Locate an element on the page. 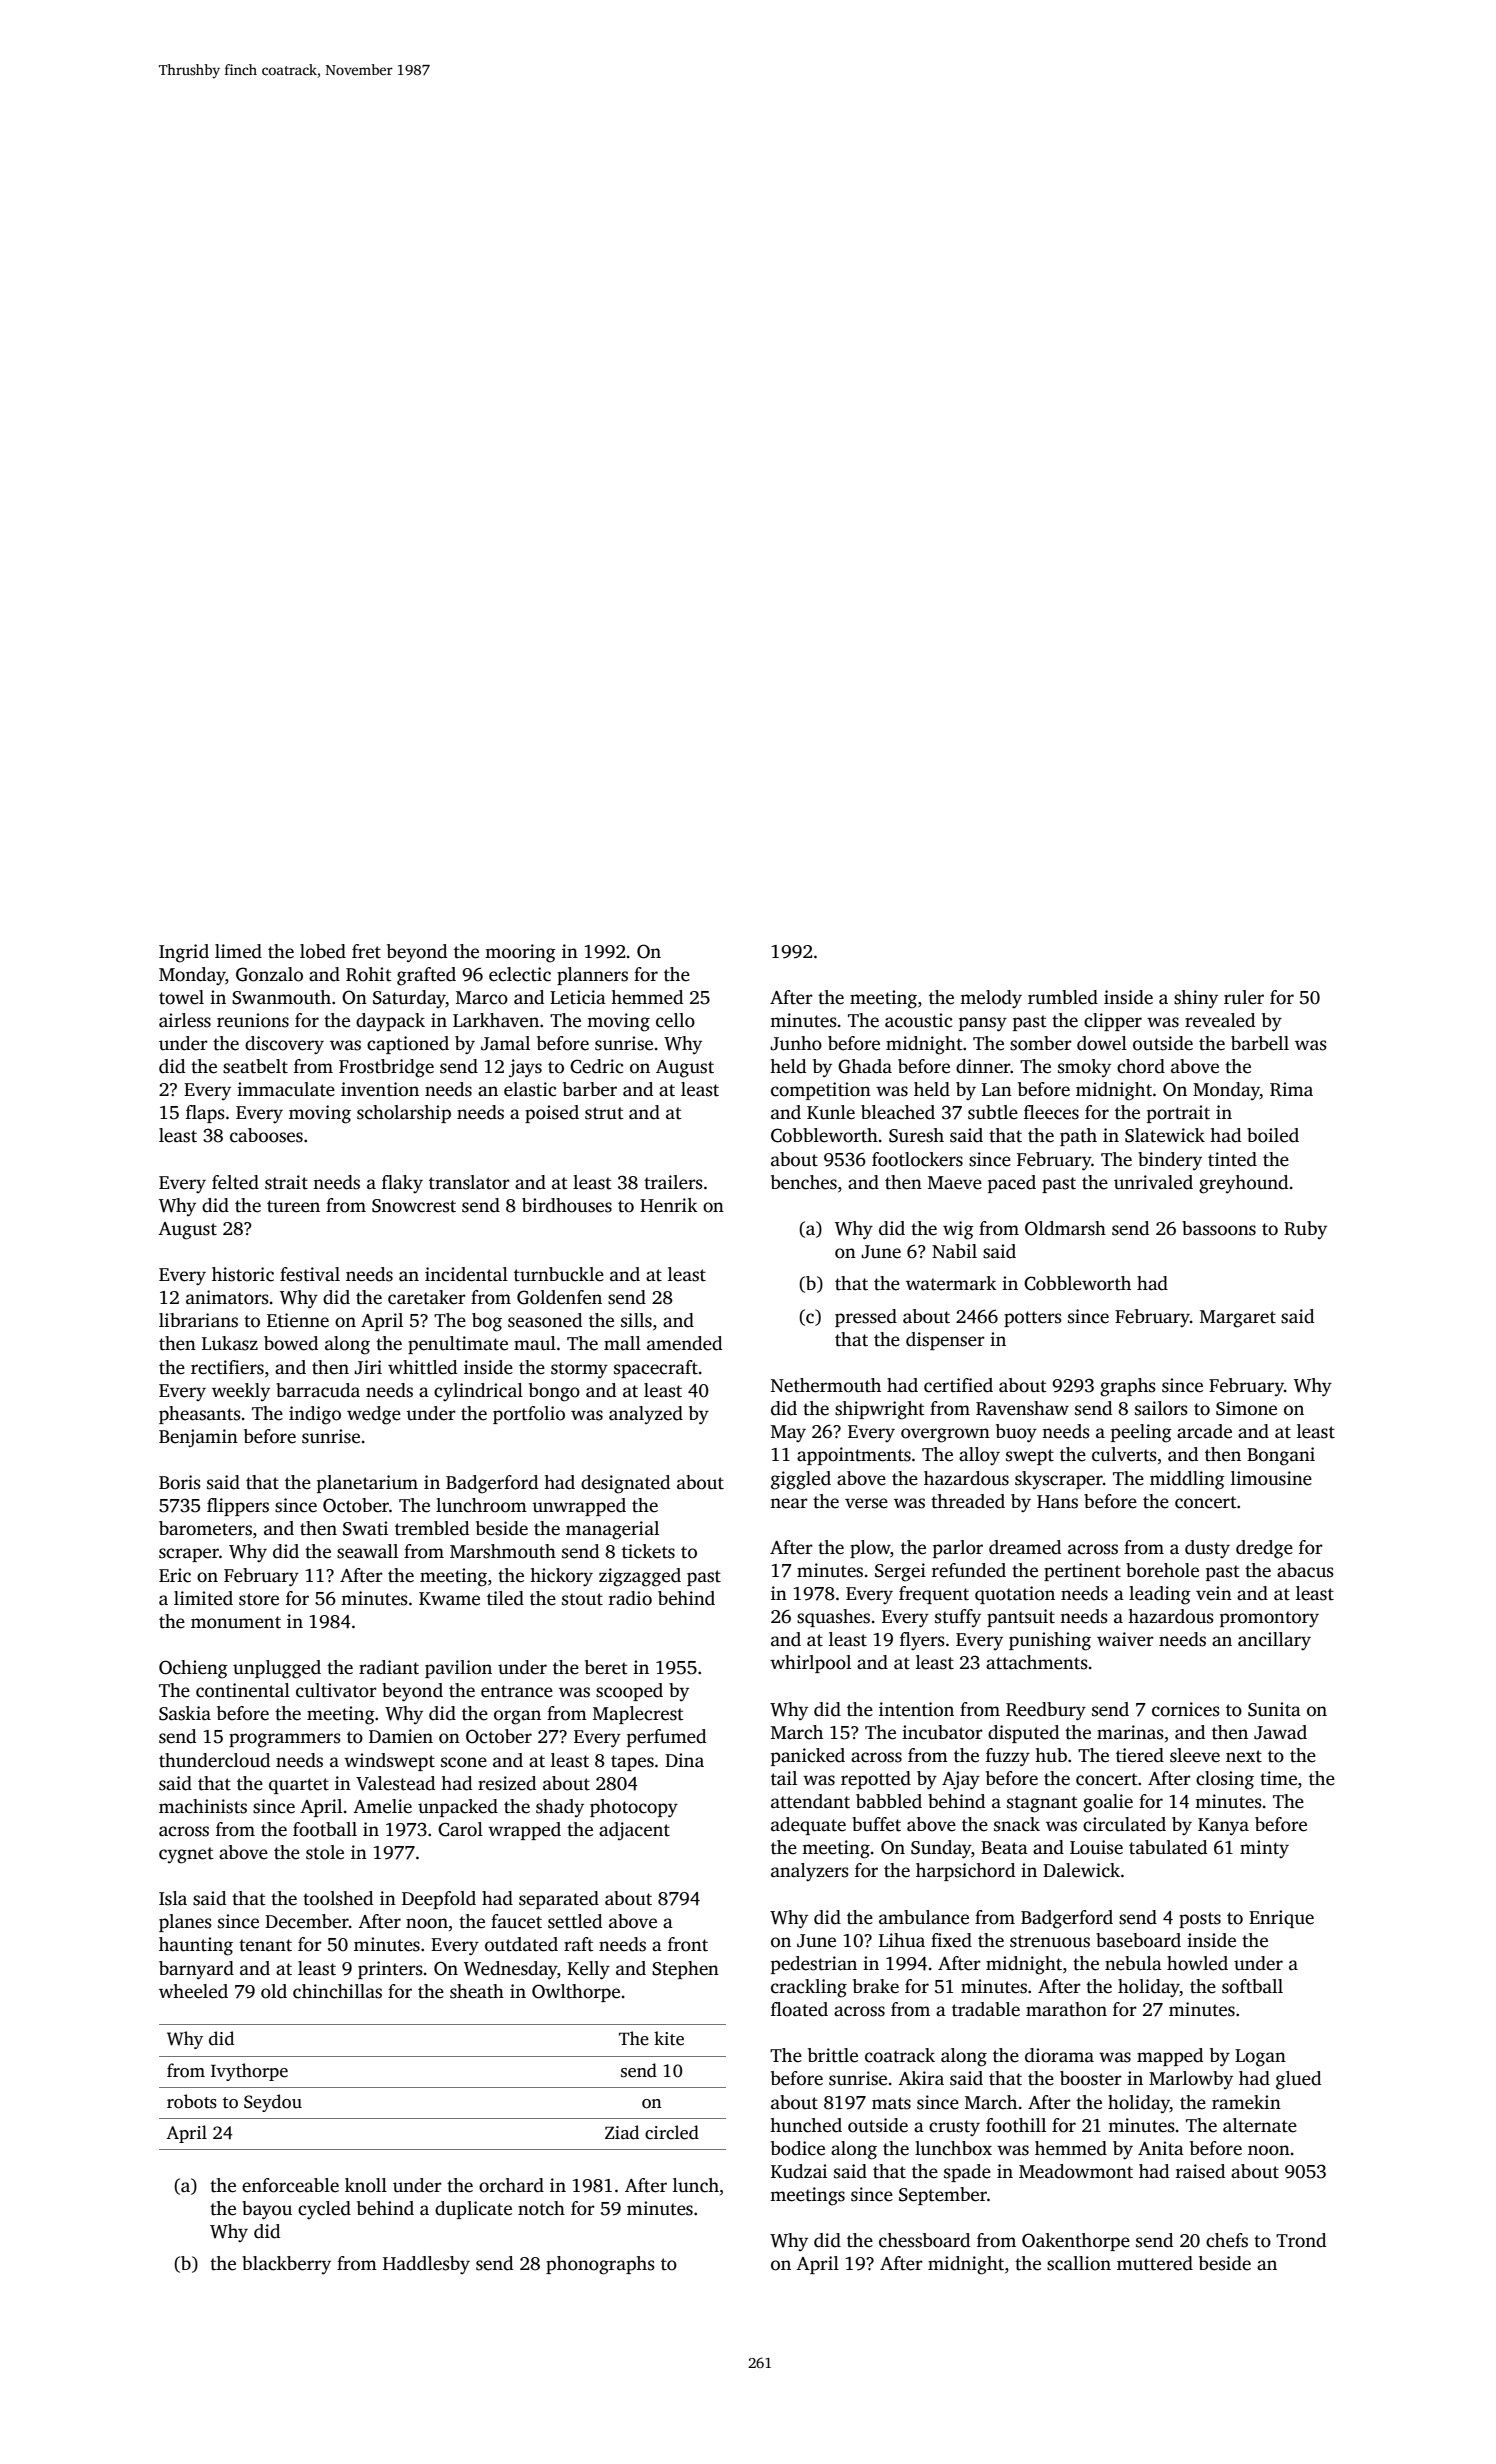 The height and width of the document is (2464, 1496). dredge is located at coordinates (1264, 1549).
